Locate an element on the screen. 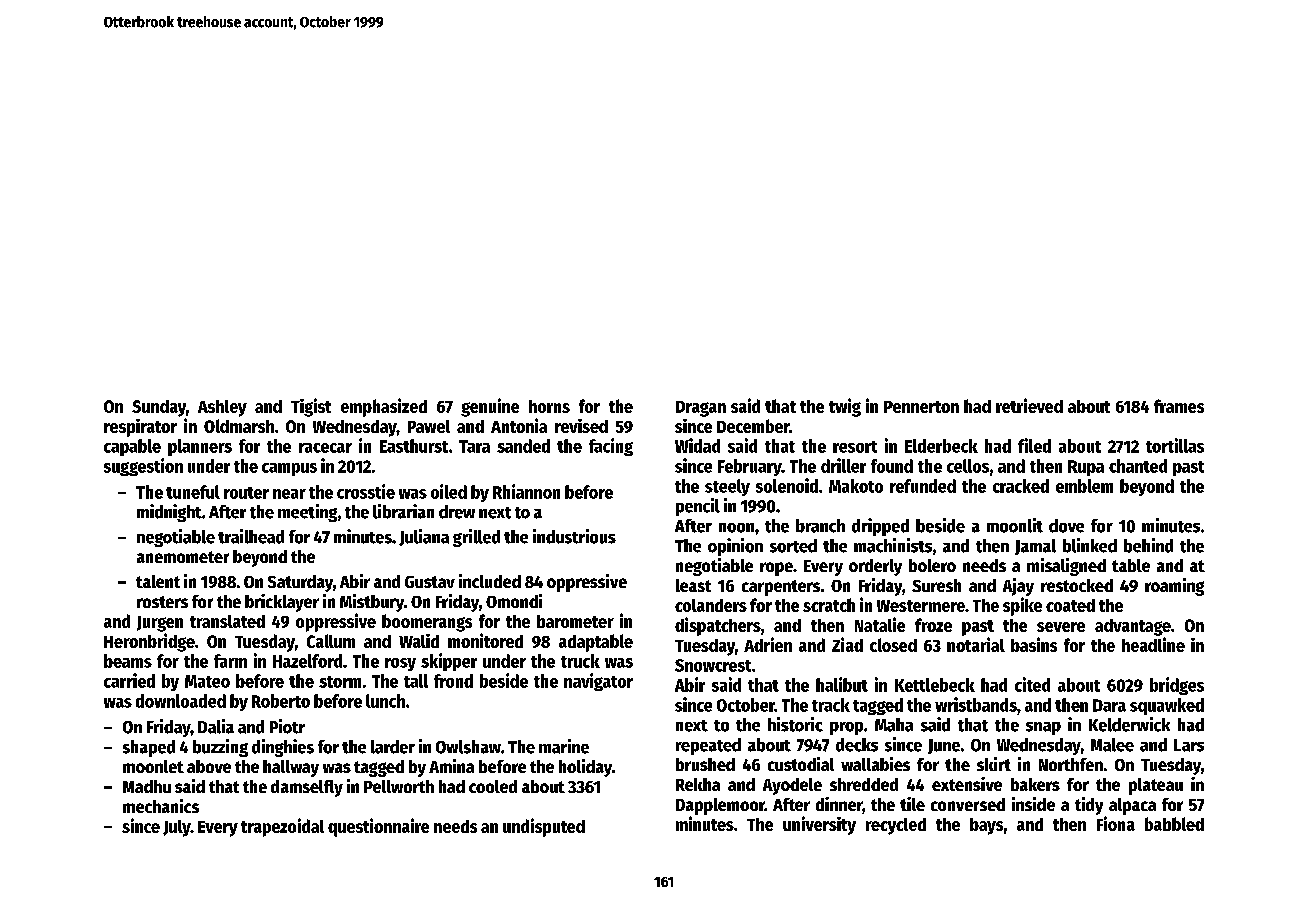 Image resolution: width=1308 pixels, height=924 pixels. Pellworth is located at coordinates (399, 786).
